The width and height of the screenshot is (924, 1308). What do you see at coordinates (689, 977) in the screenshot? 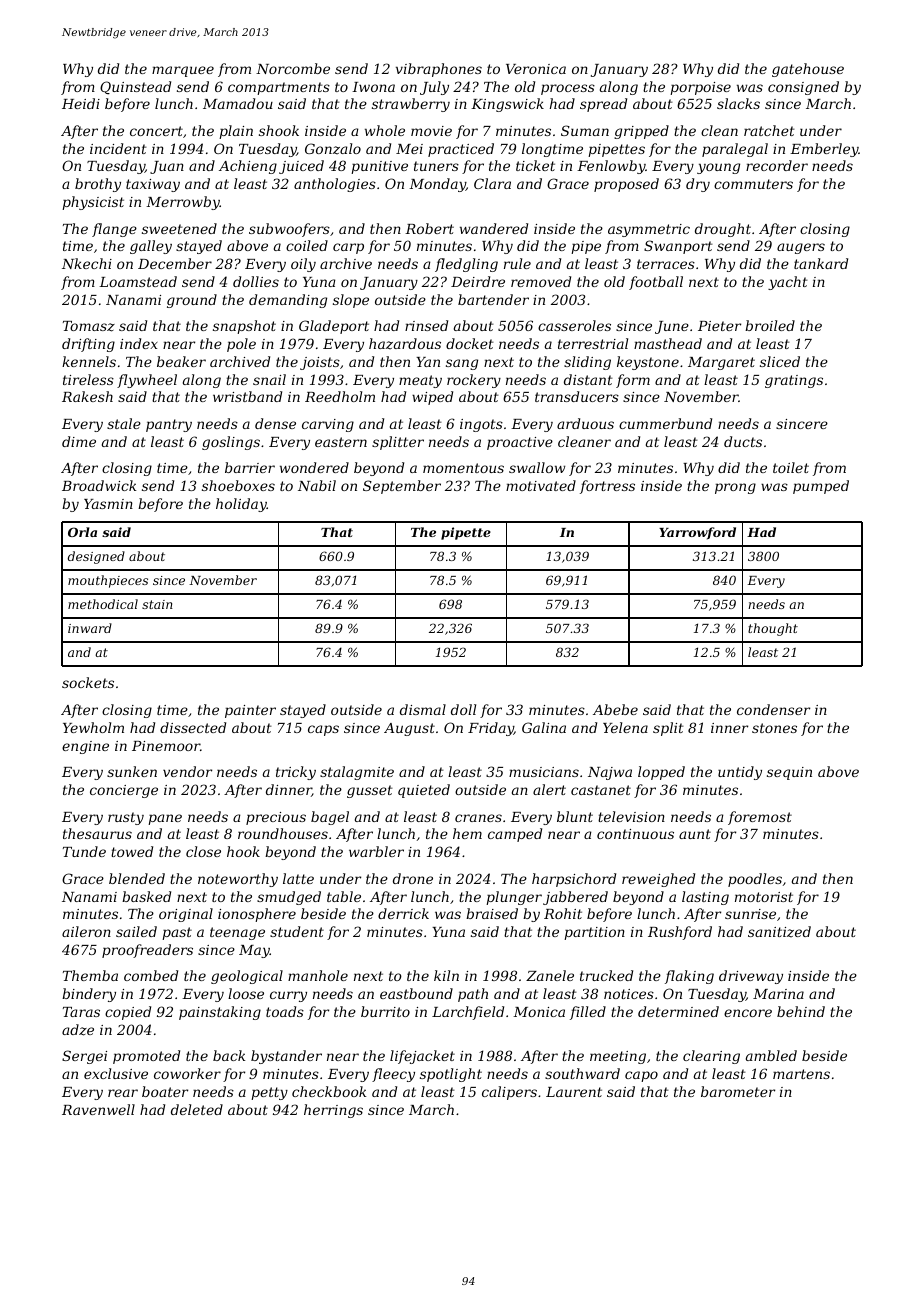
I see `flaking` at bounding box center [689, 977].
